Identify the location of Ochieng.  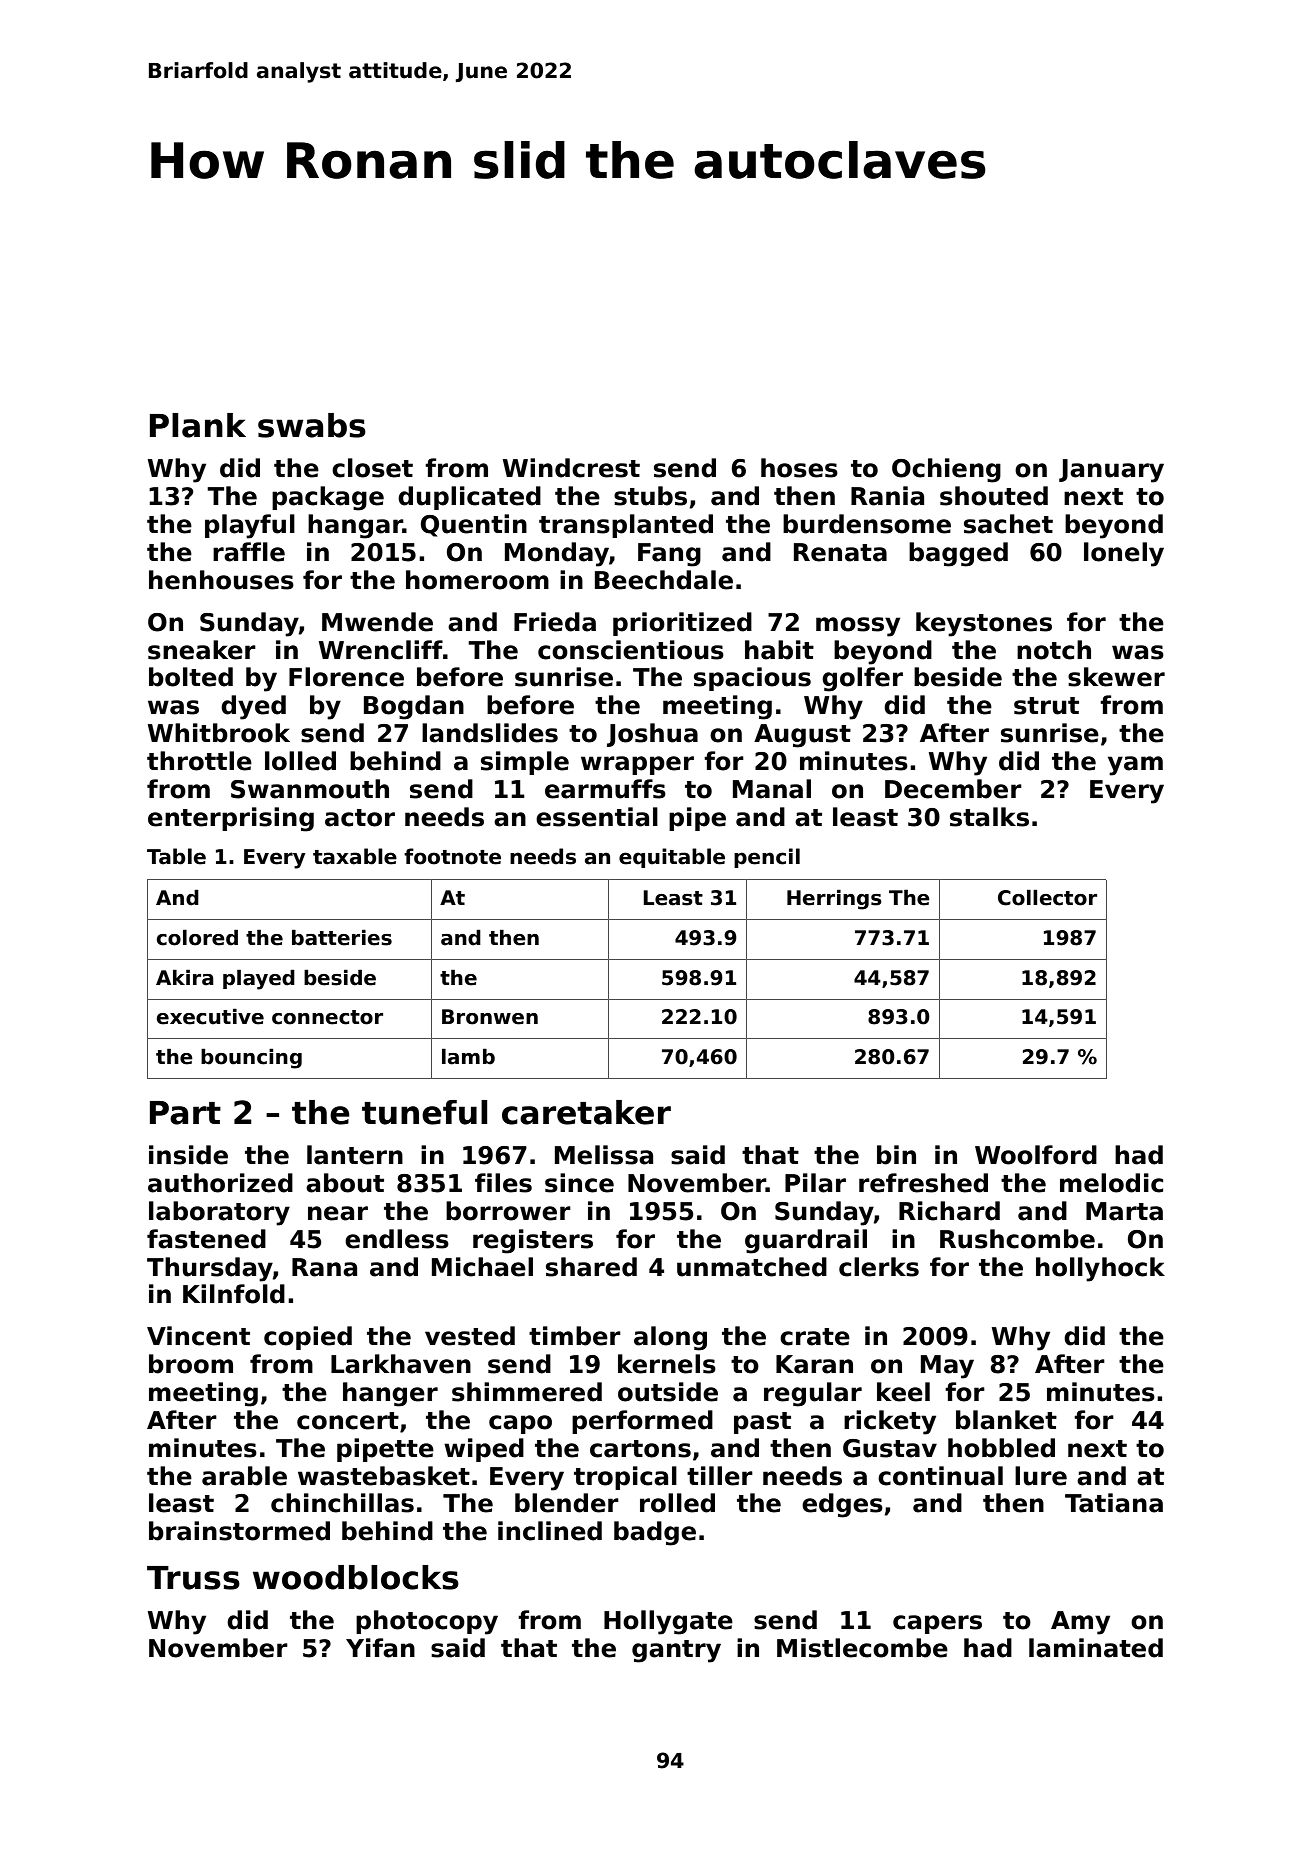
(946, 470).
